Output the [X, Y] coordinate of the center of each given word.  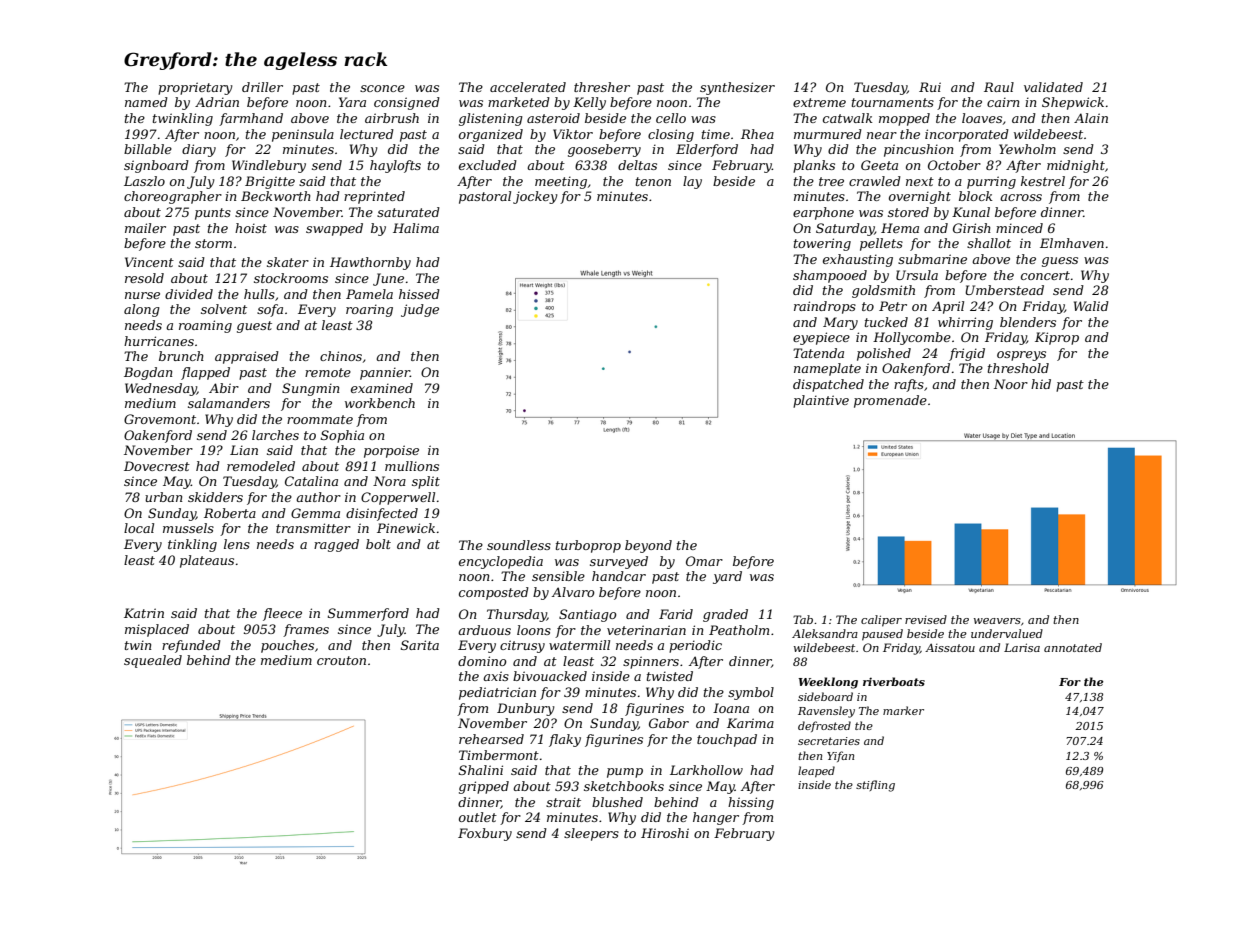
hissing [751, 803]
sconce [382, 88]
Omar [704, 561]
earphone [823, 213]
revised [926, 619]
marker [903, 710]
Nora [389, 481]
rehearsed [491, 739]
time [716, 134]
